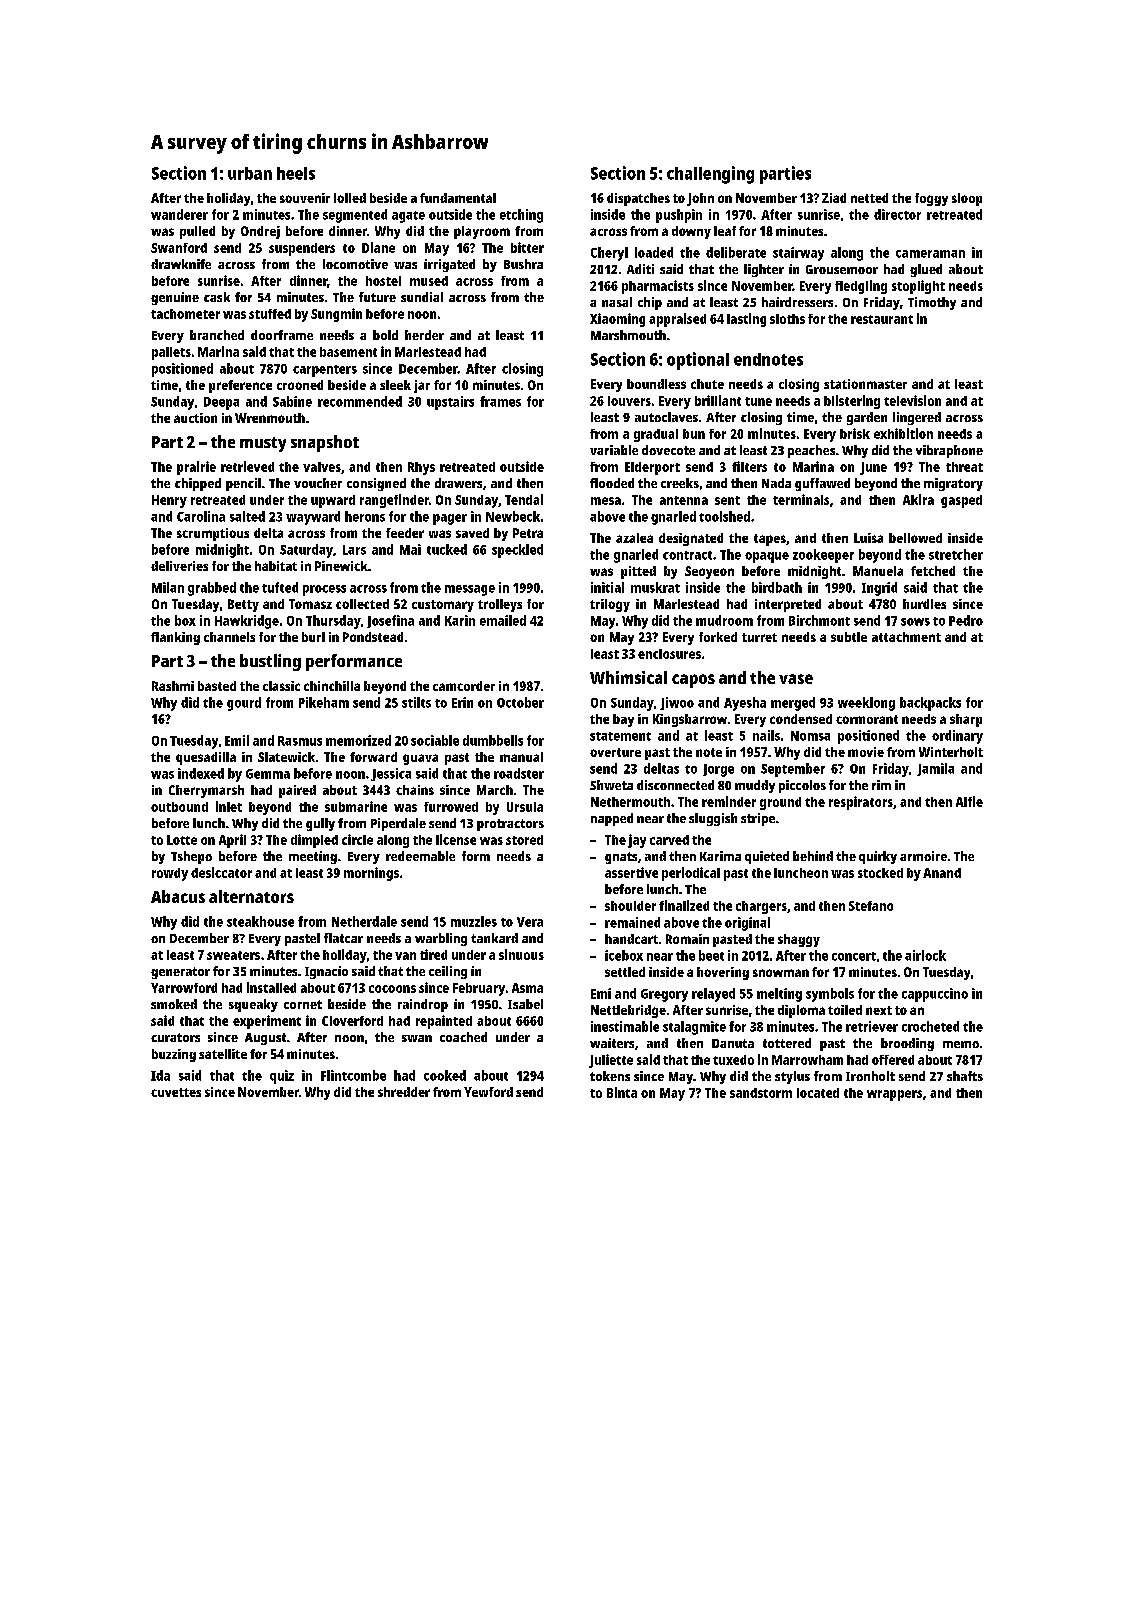  Describe the element at coordinates (656, 384) in the screenshot. I see `boundless` at that location.
